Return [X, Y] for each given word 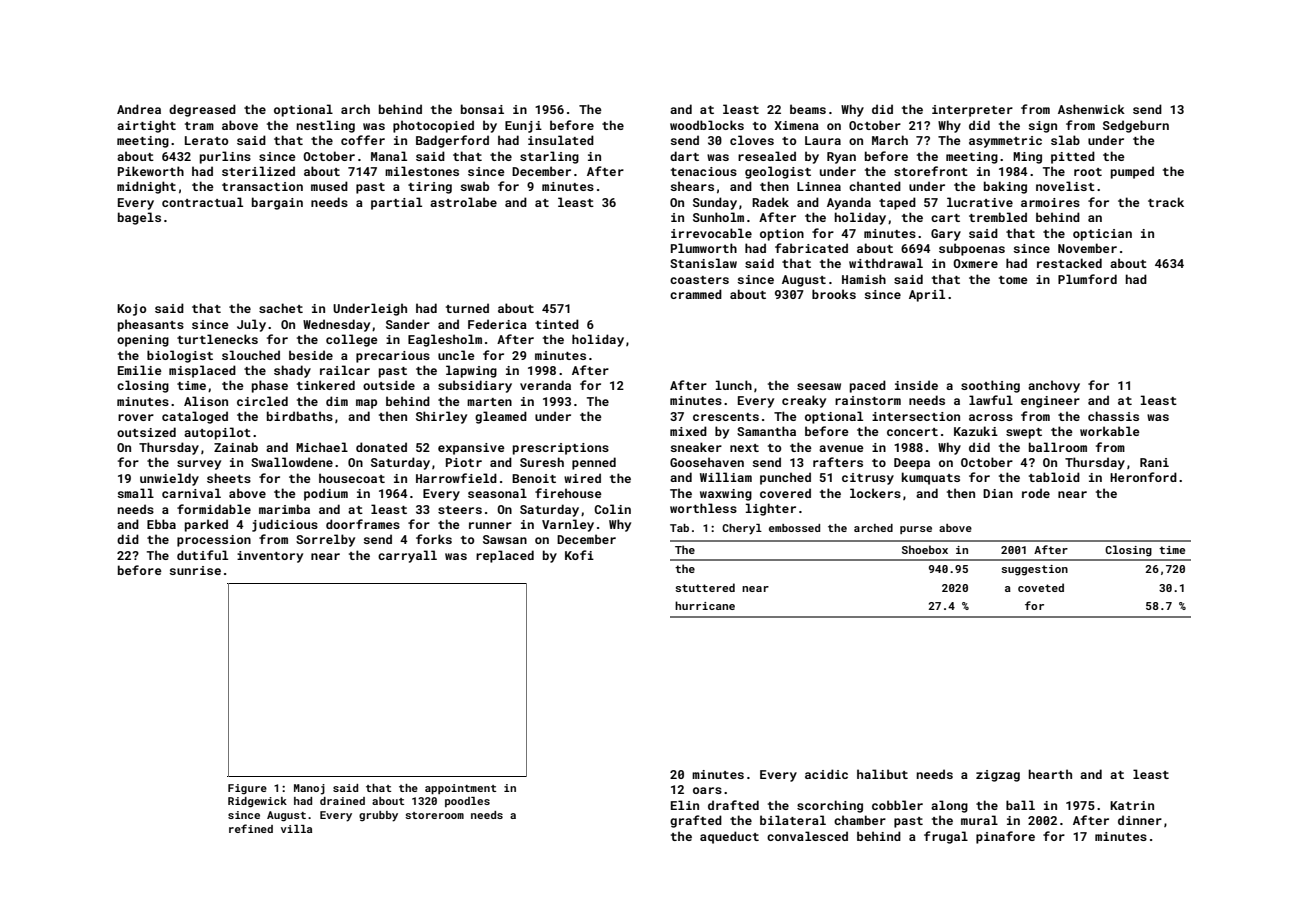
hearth [1050, 774]
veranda [545, 385]
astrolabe [463, 202]
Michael [322, 447]
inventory [270, 557]
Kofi [579, 555]
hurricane [705, 605]
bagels [139, 218]
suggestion [1034, 570]
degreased [202, 110]
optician [1102, 235]
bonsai [482, 109]
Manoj [309, 789]
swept [1024, 433]
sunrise [195, 570]
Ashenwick [1091, 109]
